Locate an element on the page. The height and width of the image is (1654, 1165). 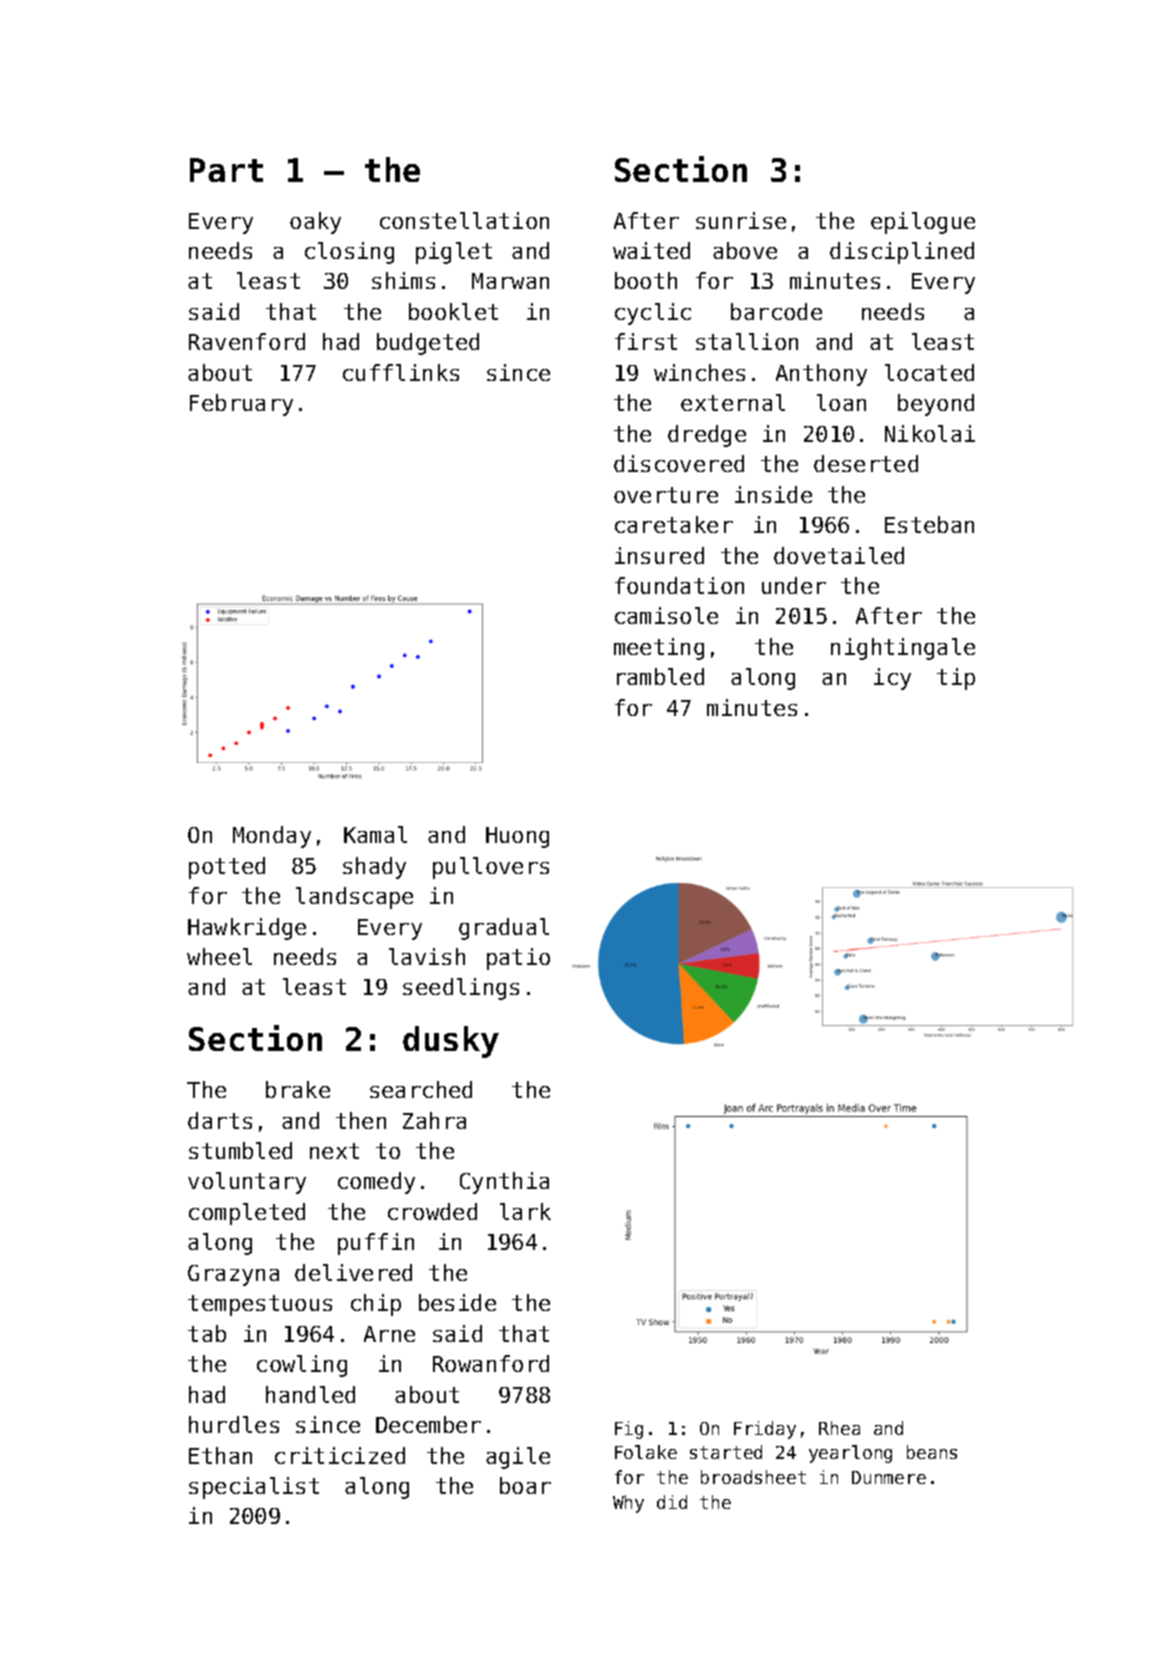
Ravenford is located at coordinates (247, 341).
